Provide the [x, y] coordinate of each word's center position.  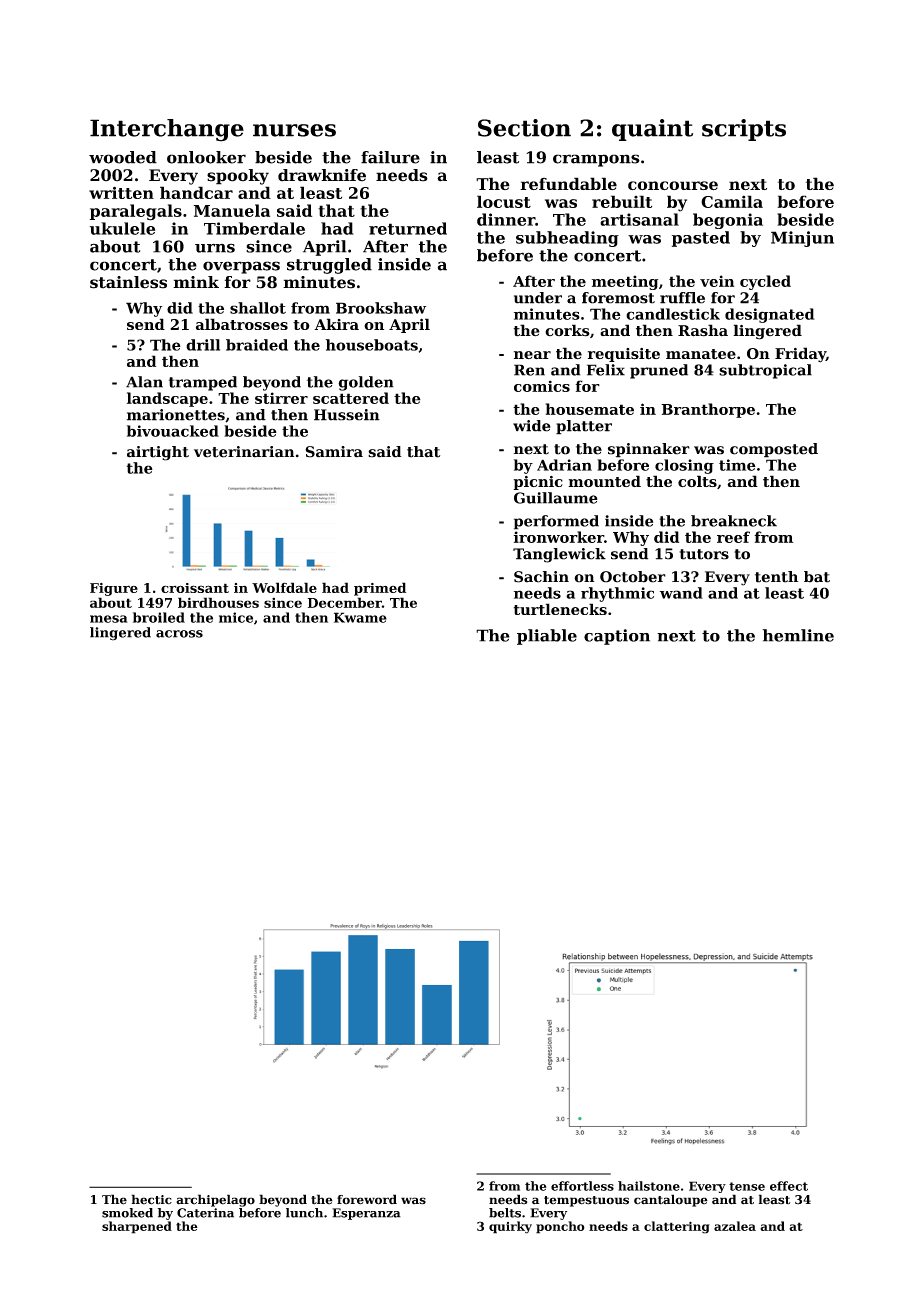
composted [774, 450]
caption [617, 637]
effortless [582, 1186]
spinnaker [649, 450]
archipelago [215, 1200]
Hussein [347, 415]
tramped [203, 383]
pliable [547, 637]
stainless [128, 282]
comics [542, 386]
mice [236, 617]
